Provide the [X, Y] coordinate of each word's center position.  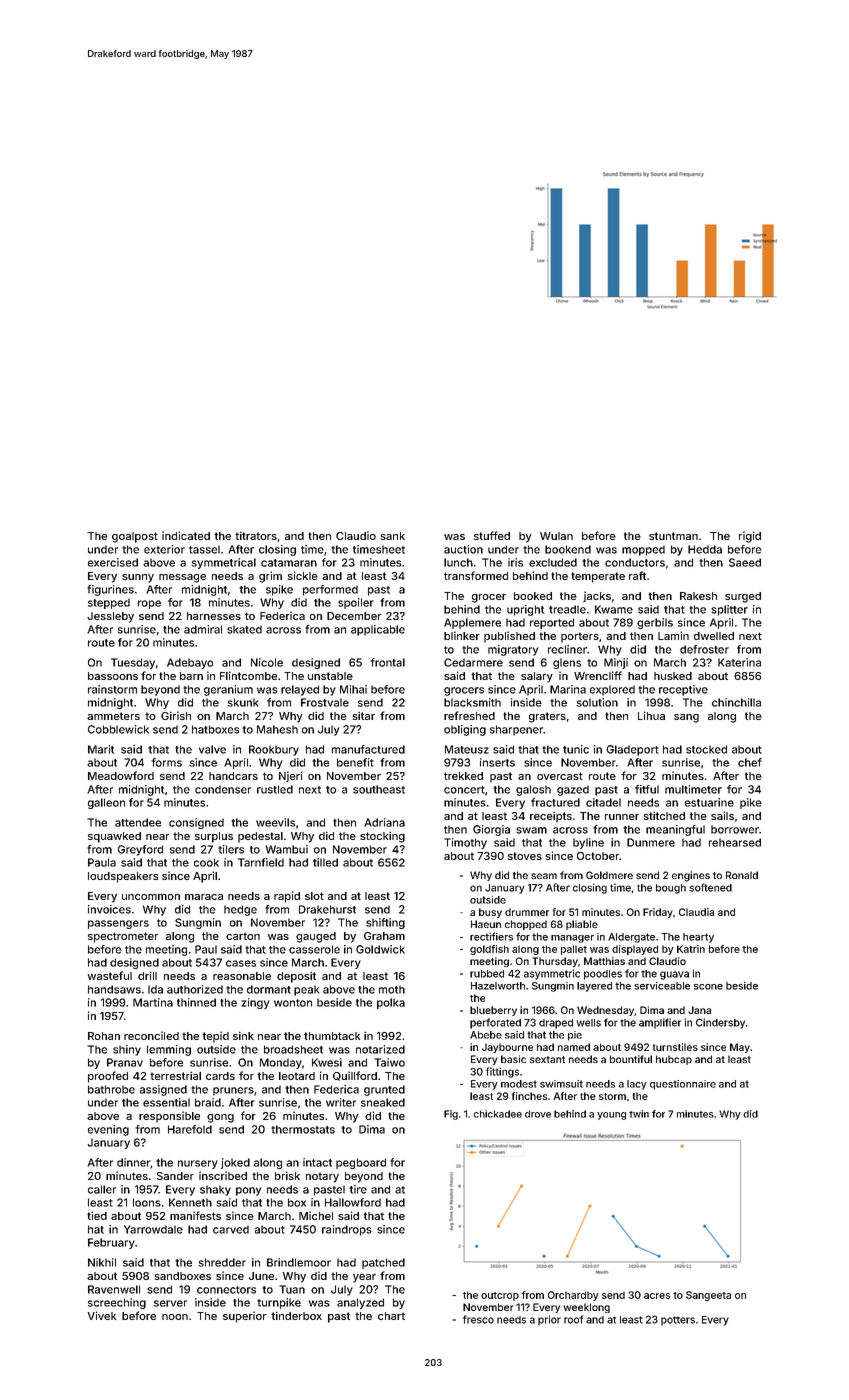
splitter [729, 610]
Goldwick [380, 949]
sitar [363, 715]
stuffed [492, 535]
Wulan [556, 536]
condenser [223, 789]
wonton [293, 1003]
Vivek [101, 1315]
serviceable [662, 986]
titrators [256, 535]
